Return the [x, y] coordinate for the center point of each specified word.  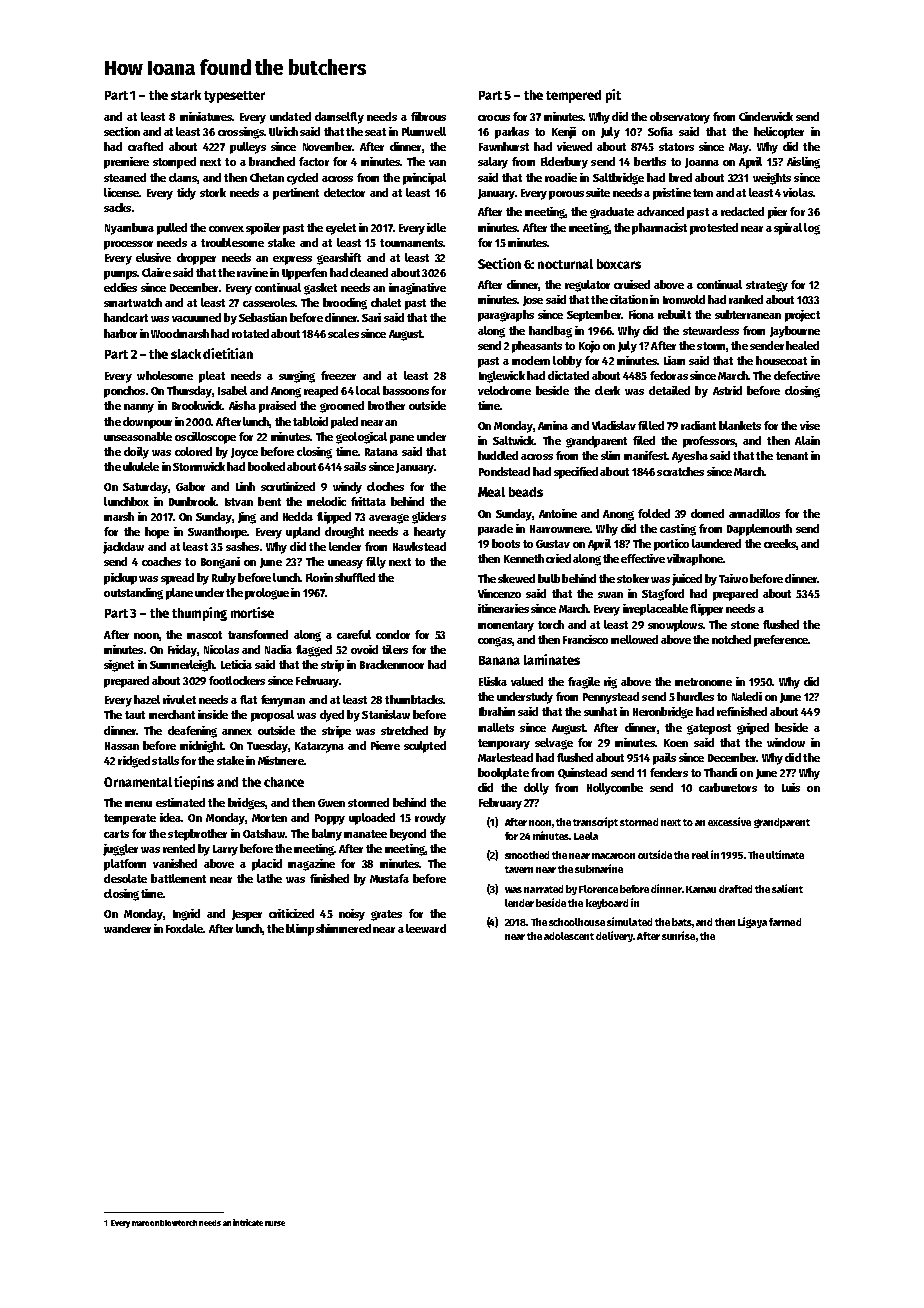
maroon [146, 1223]
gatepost [709, 729]
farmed [785, 922]
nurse [275, 1223]
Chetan [267, 177]
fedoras [669, 375]
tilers [395, 649]
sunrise [678, 935]
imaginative [417, 289]
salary [493, 163]
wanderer [127, 928]
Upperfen [304, 274]
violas [798, 192]
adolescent [569, 936]
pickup [120, 579]
